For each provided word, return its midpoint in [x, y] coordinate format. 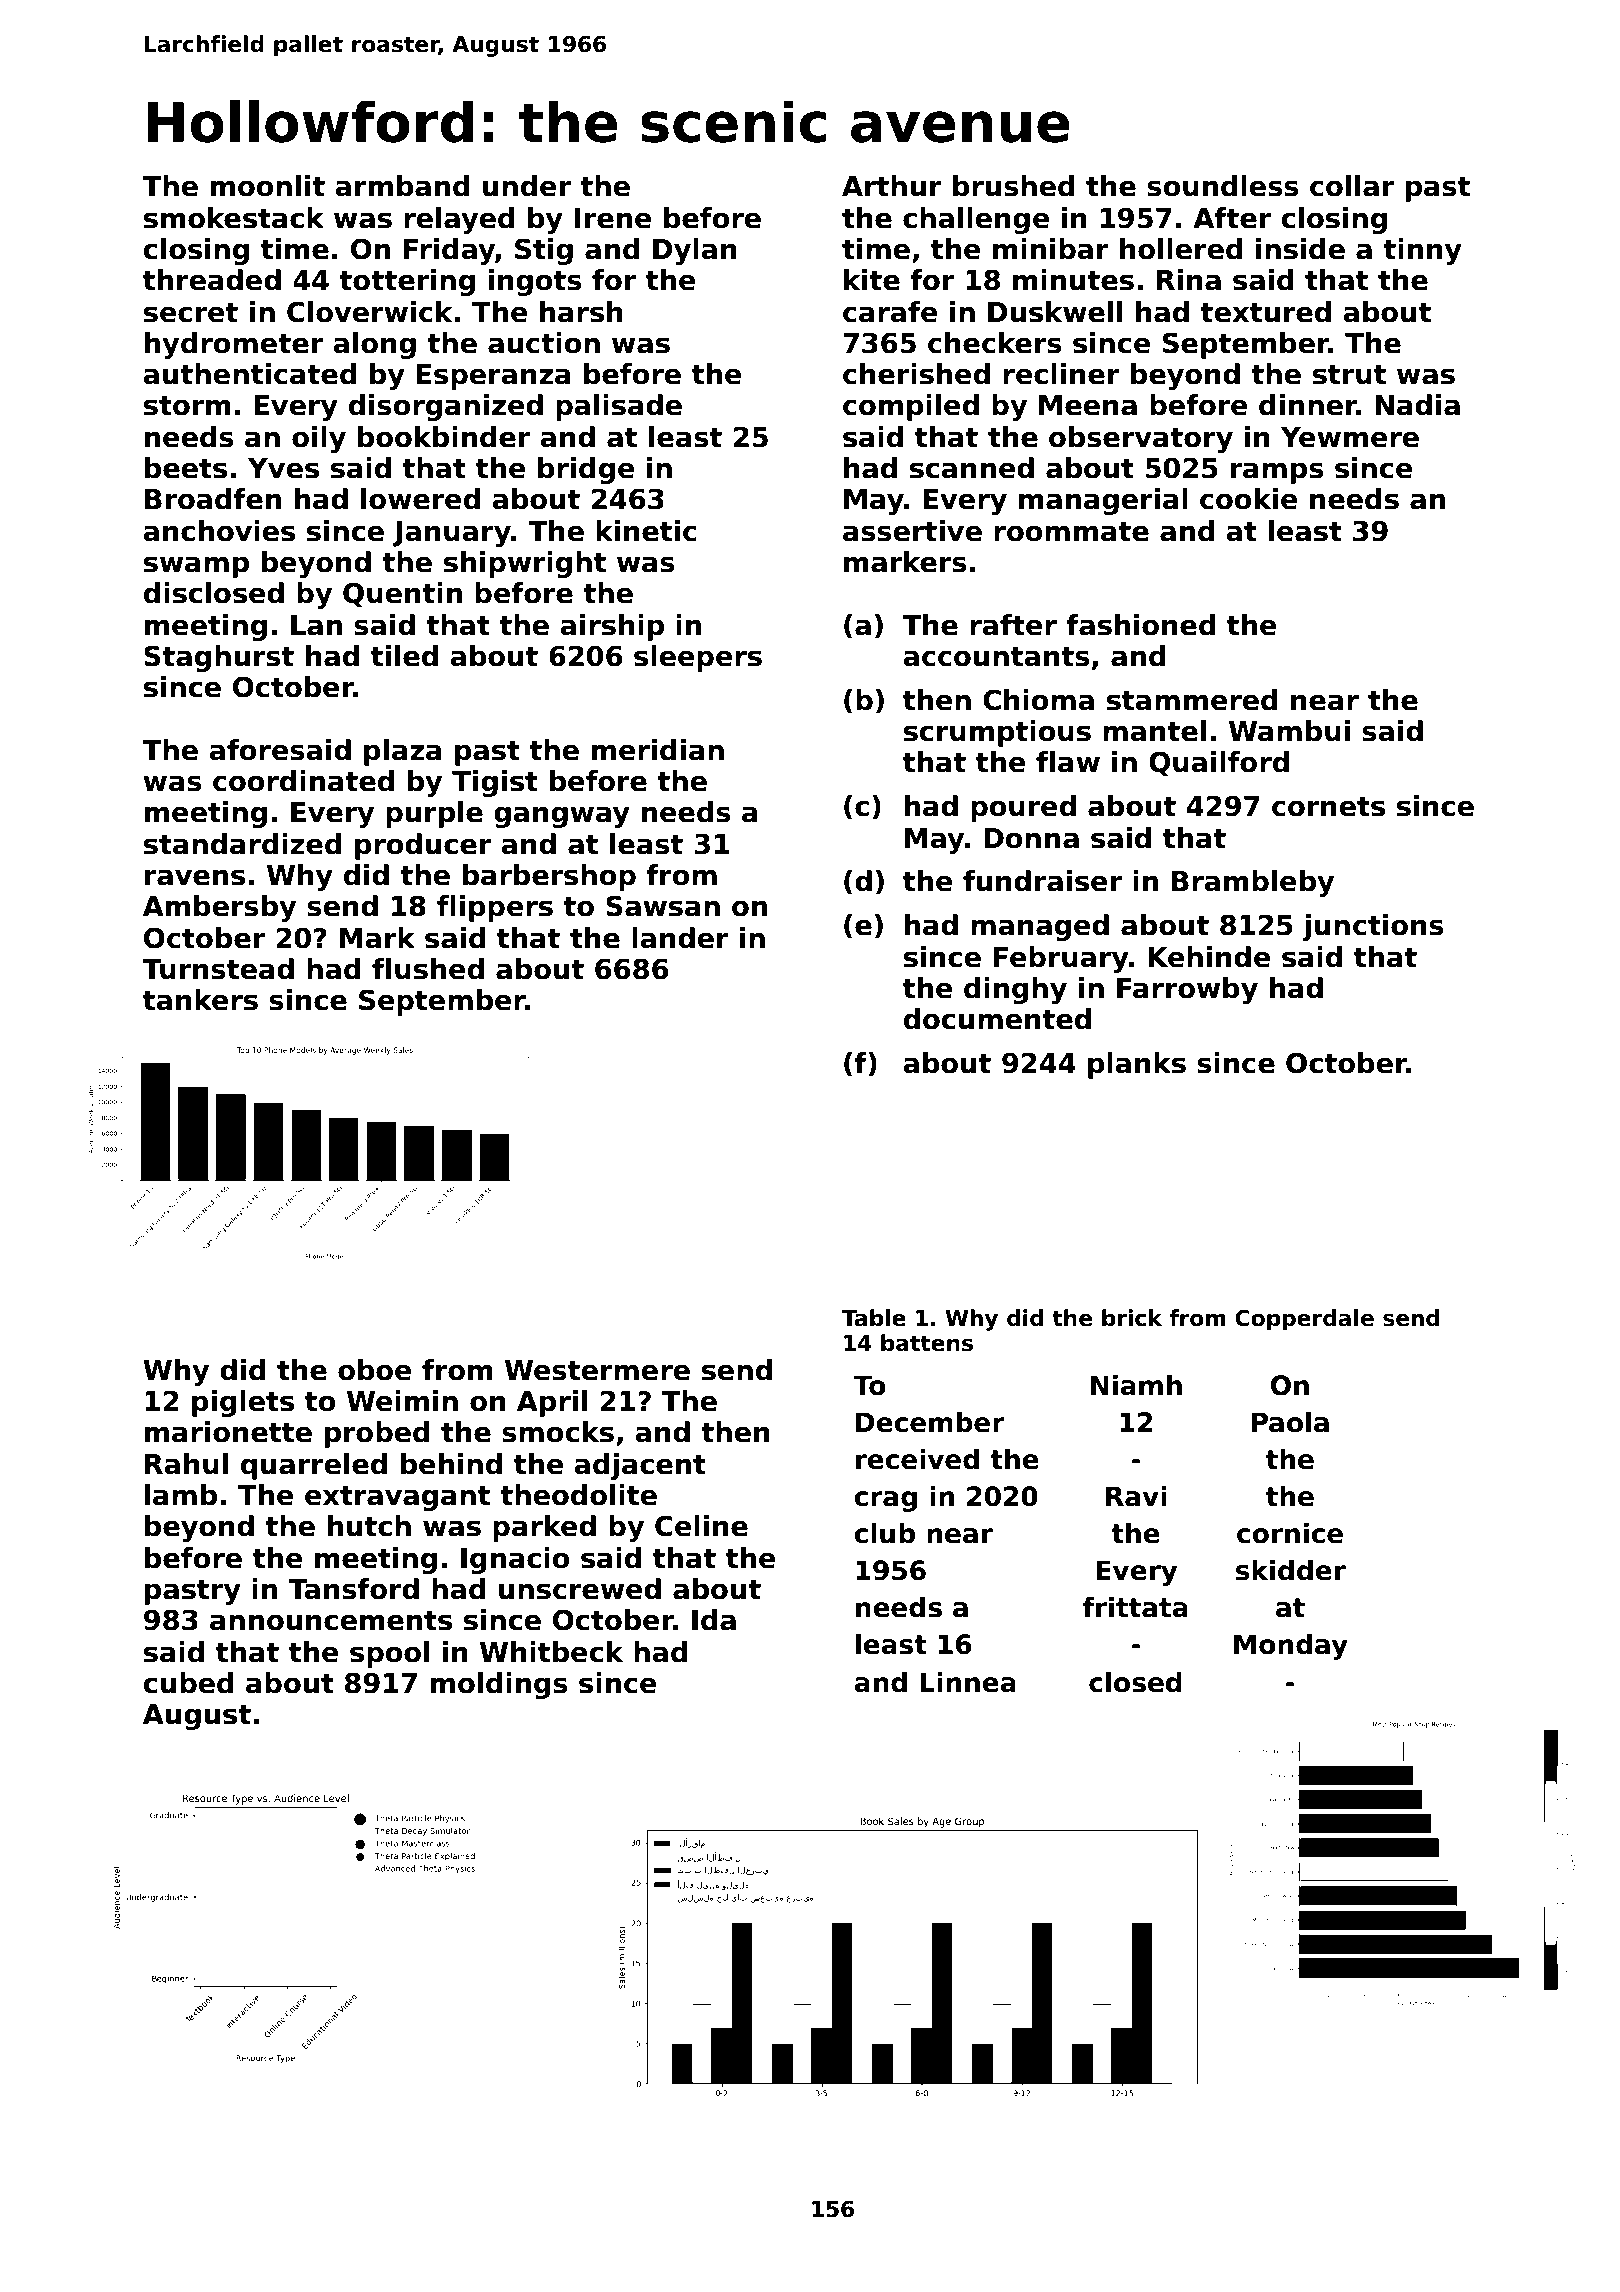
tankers [200, 1000]
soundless [1223, 186]
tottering [407, 282]
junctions [1373, 927]
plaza [403, 752]
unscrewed [580, 1589]
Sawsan [663, 906]
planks [1137, 1065]
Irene [613, 218]
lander [680, 938]
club [884, 1533]
